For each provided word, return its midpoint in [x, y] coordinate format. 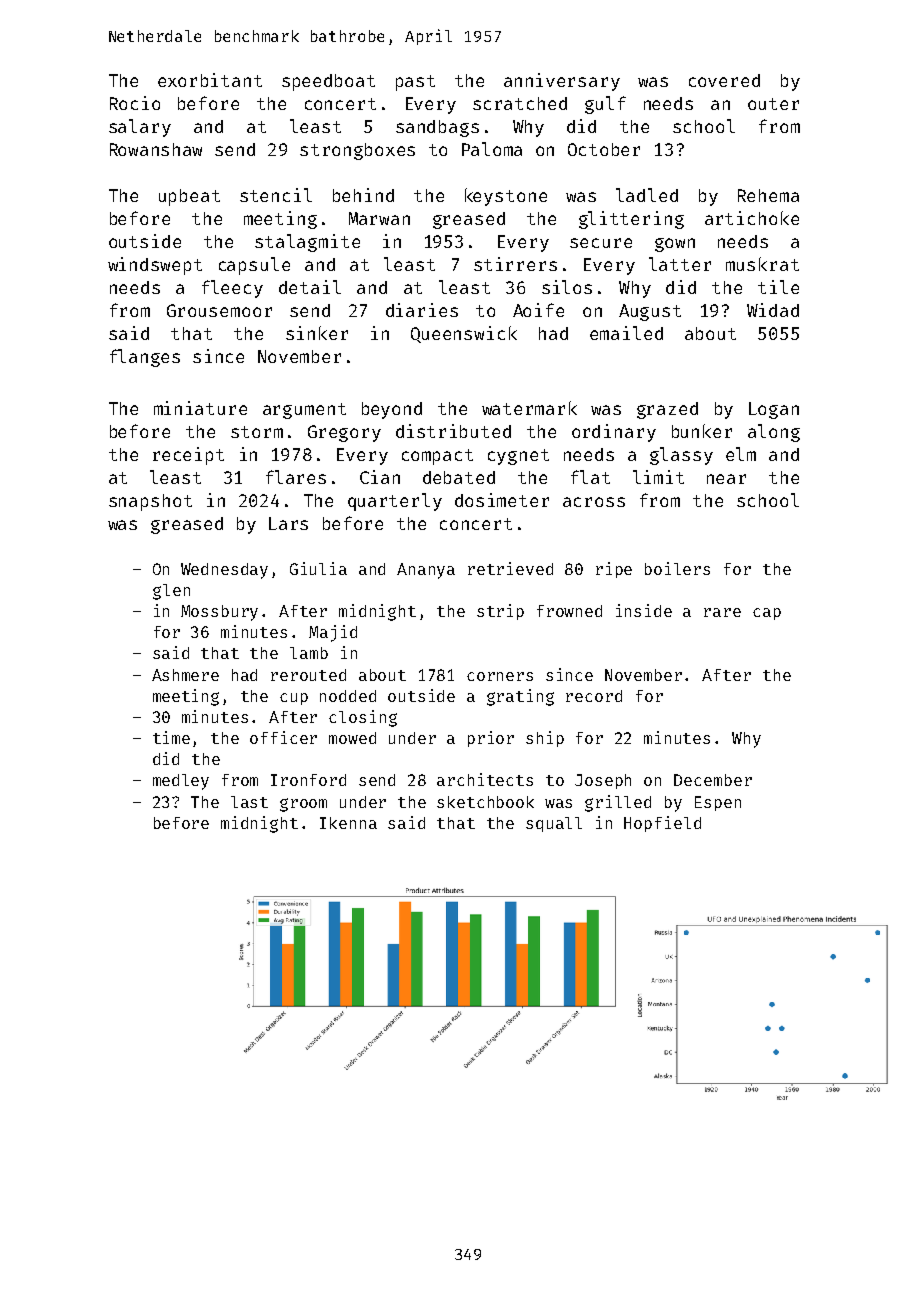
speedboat [328, 82]
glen [171, 592]
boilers [677, 568]
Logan [774, 410]
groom [303, 805]
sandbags [437, 128]
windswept [155, 266]
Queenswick [464, 334]
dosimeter [502, 500]
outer [773, 104]
